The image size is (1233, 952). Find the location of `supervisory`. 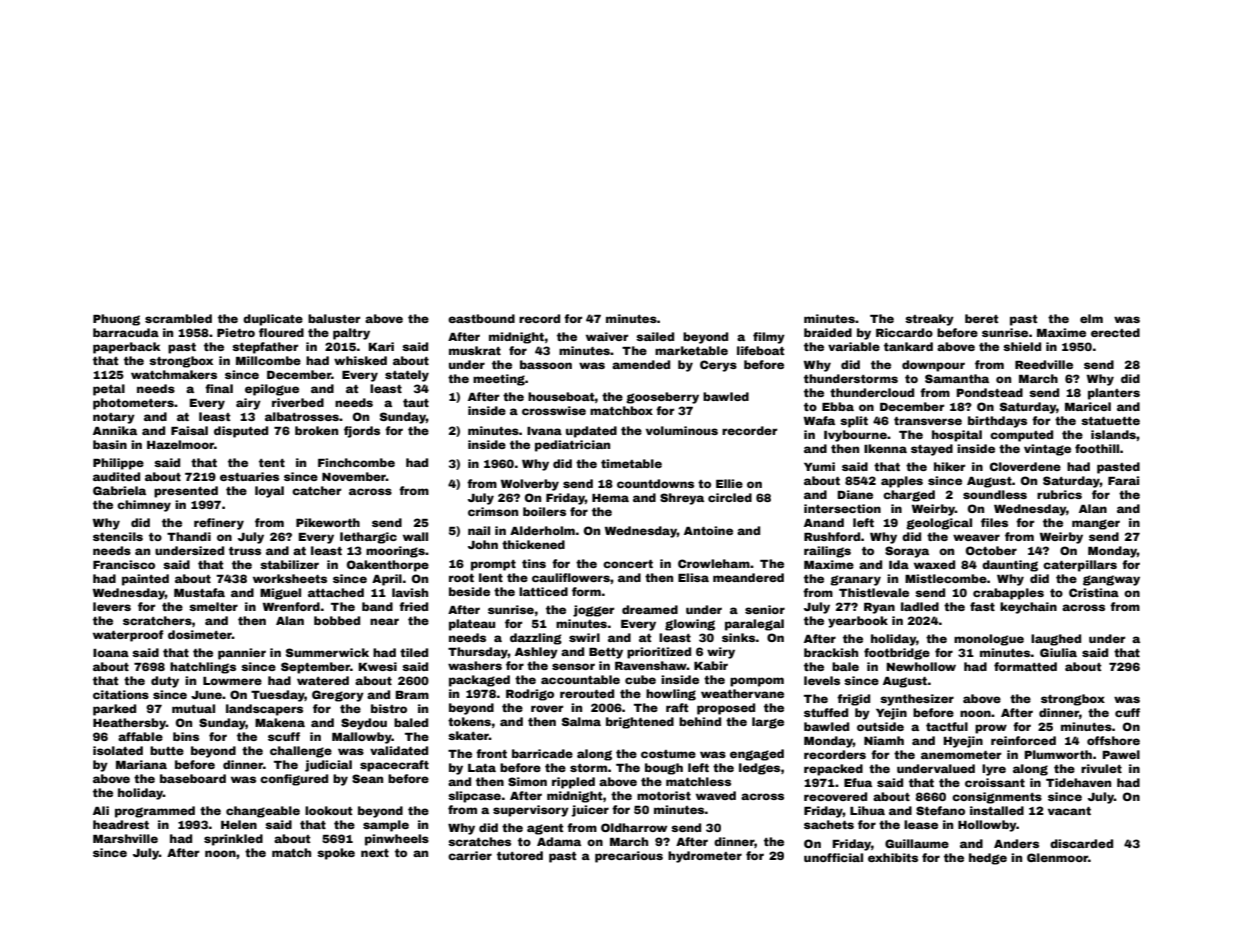

supervisory is located at coordinates (531, 811).
